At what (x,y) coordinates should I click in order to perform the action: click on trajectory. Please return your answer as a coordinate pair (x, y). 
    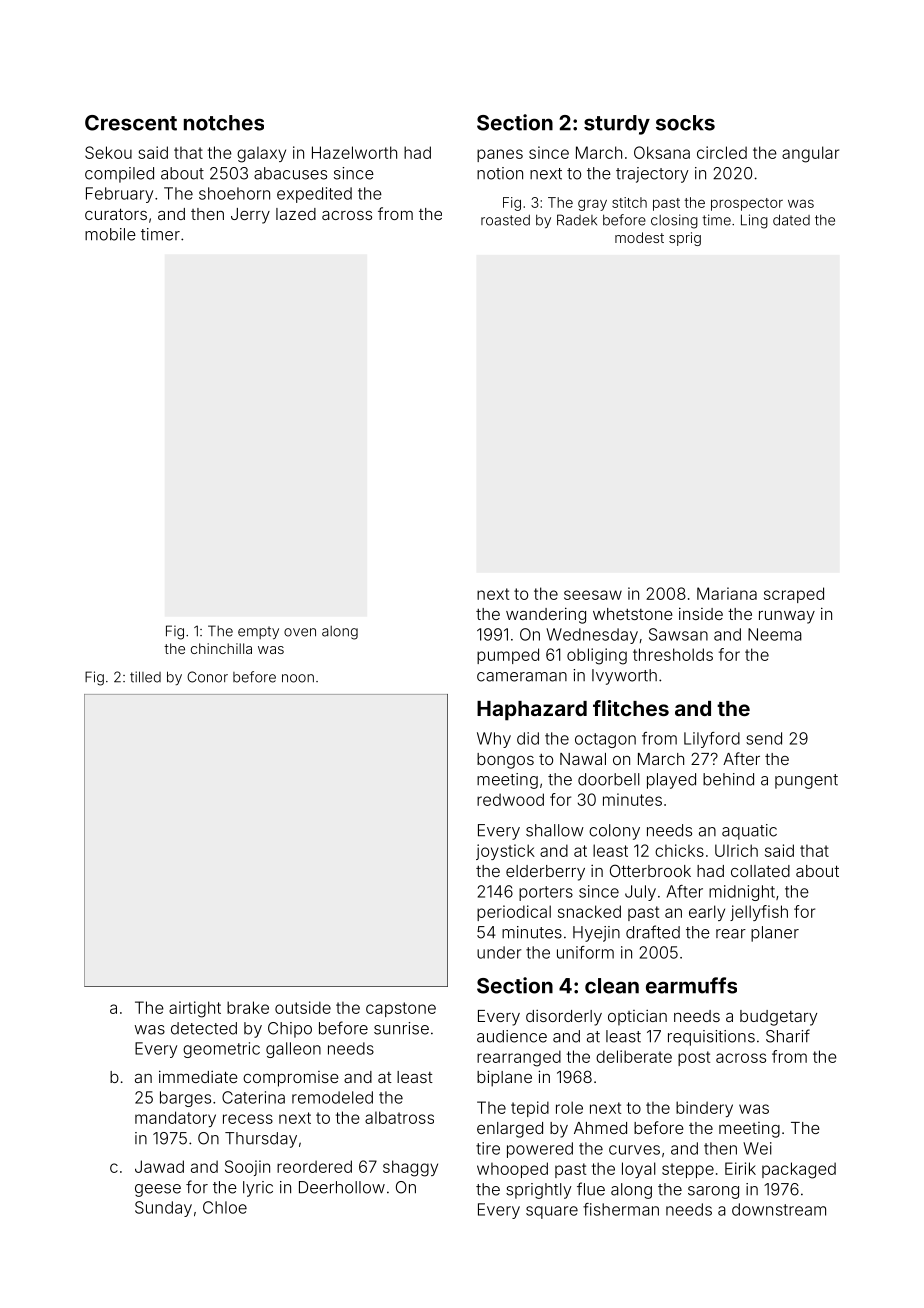
    Looking at the image, I should click on (652, 175).
